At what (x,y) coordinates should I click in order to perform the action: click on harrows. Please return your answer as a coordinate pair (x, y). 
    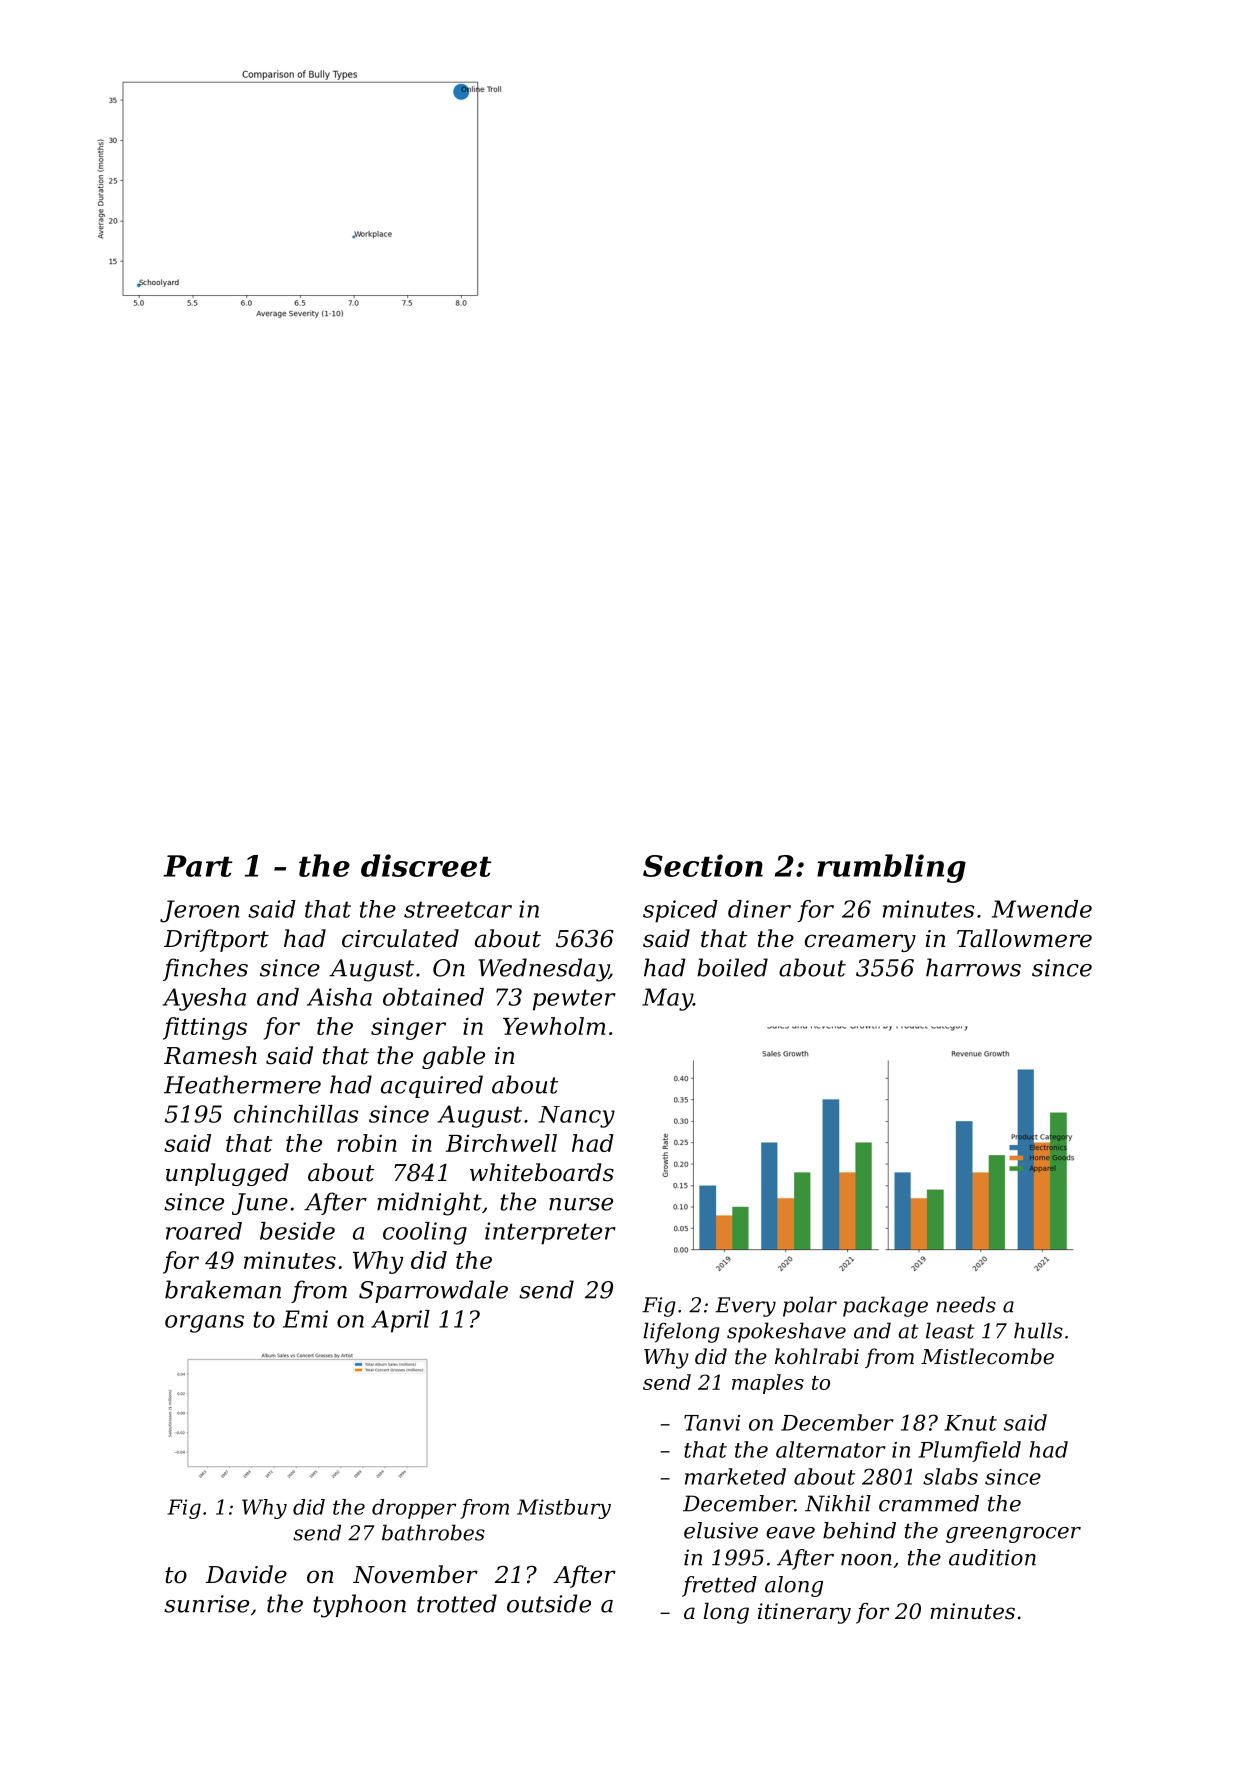
    Looking at the image, I should click on (973, 967).
